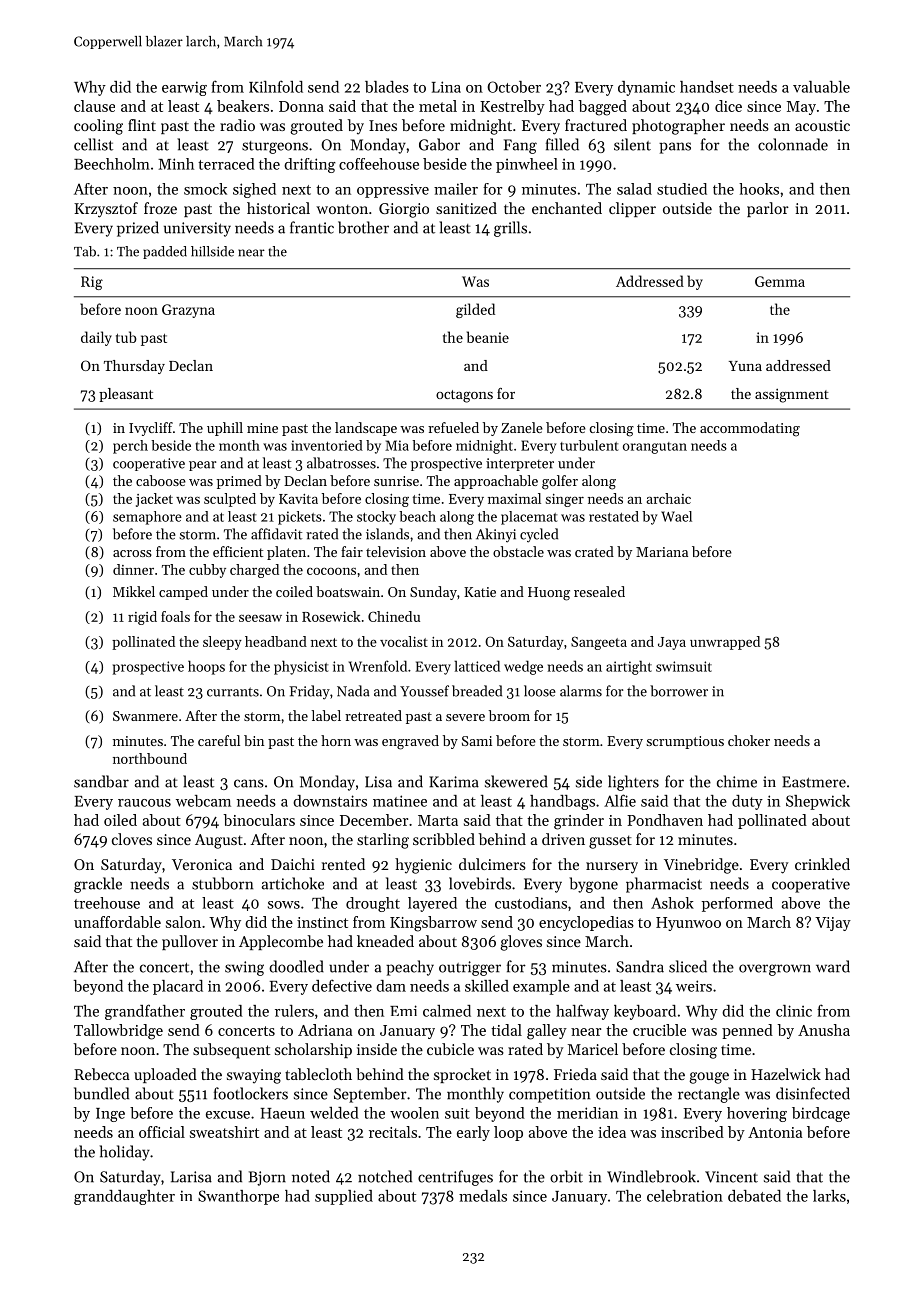 This screenshot has height=1311, width=924. What do you see at coordinates (184, 88) in the screenshot?
I see `earwig` at bounding box center [184, 88].
